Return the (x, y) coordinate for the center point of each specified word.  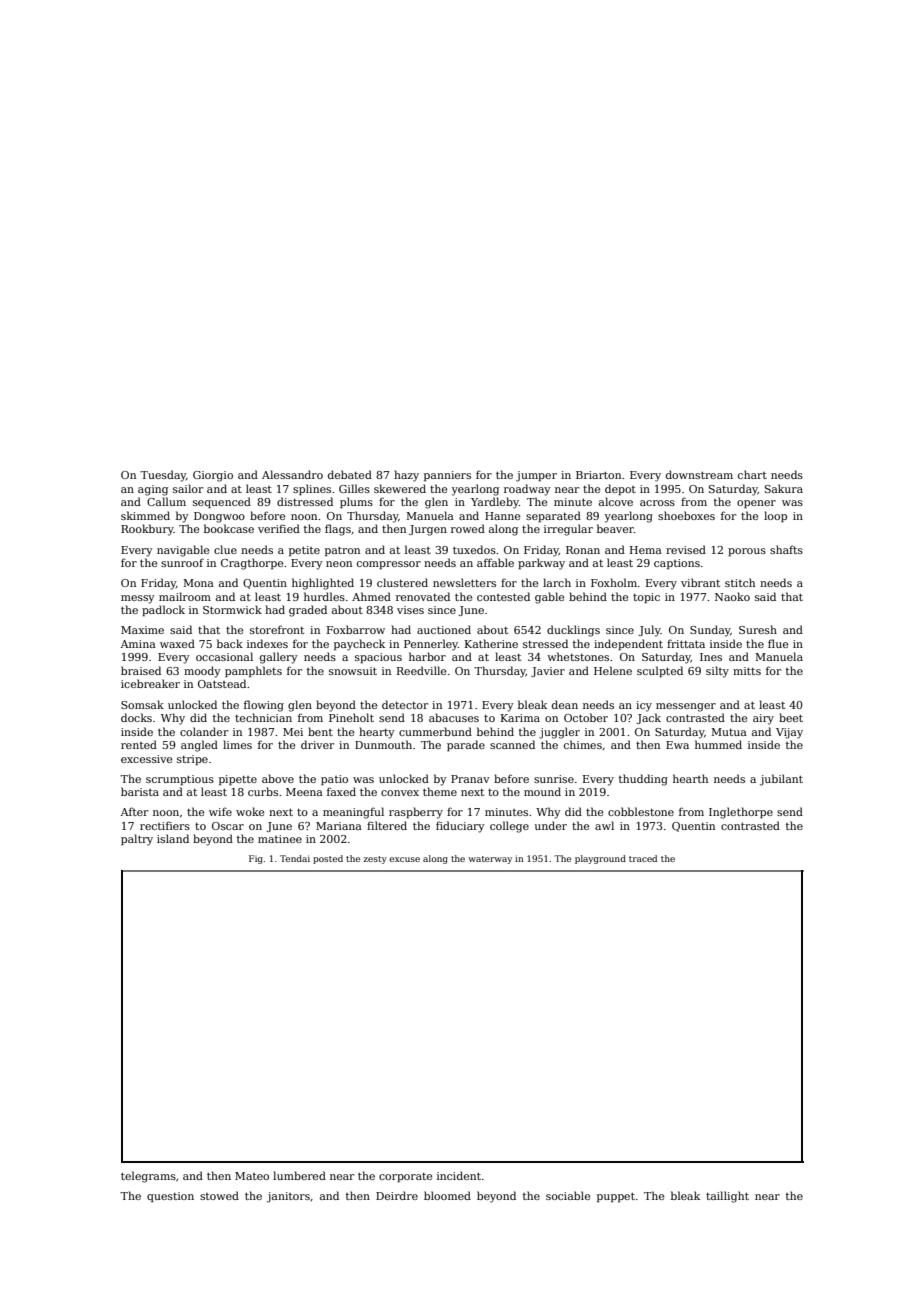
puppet (616, 1197)
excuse (404, 859)
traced (643, 858)
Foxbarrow (356, 629)
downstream (699, 474)
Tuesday (163, 476)
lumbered (299, 1175)
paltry (137, 840)
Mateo (252, 1176)
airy (763, 719)
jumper (536, 476)
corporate (405, 1177)
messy (138, 599)
